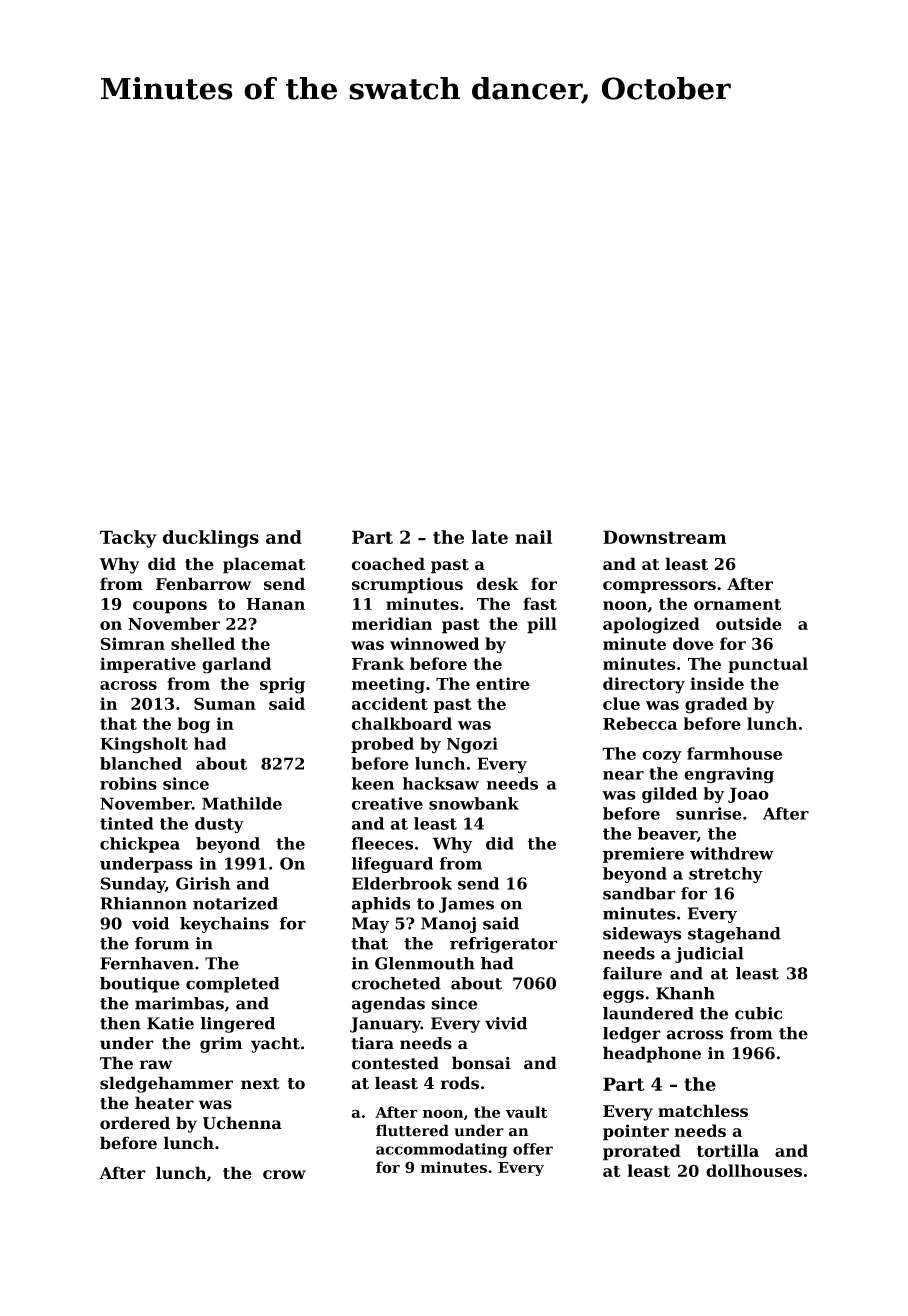 Image resolution: width=908 pixels, height=1316 pixels. Describe the element at coordinates (540, 603) in the screenshot. I see `fast` at that location.
